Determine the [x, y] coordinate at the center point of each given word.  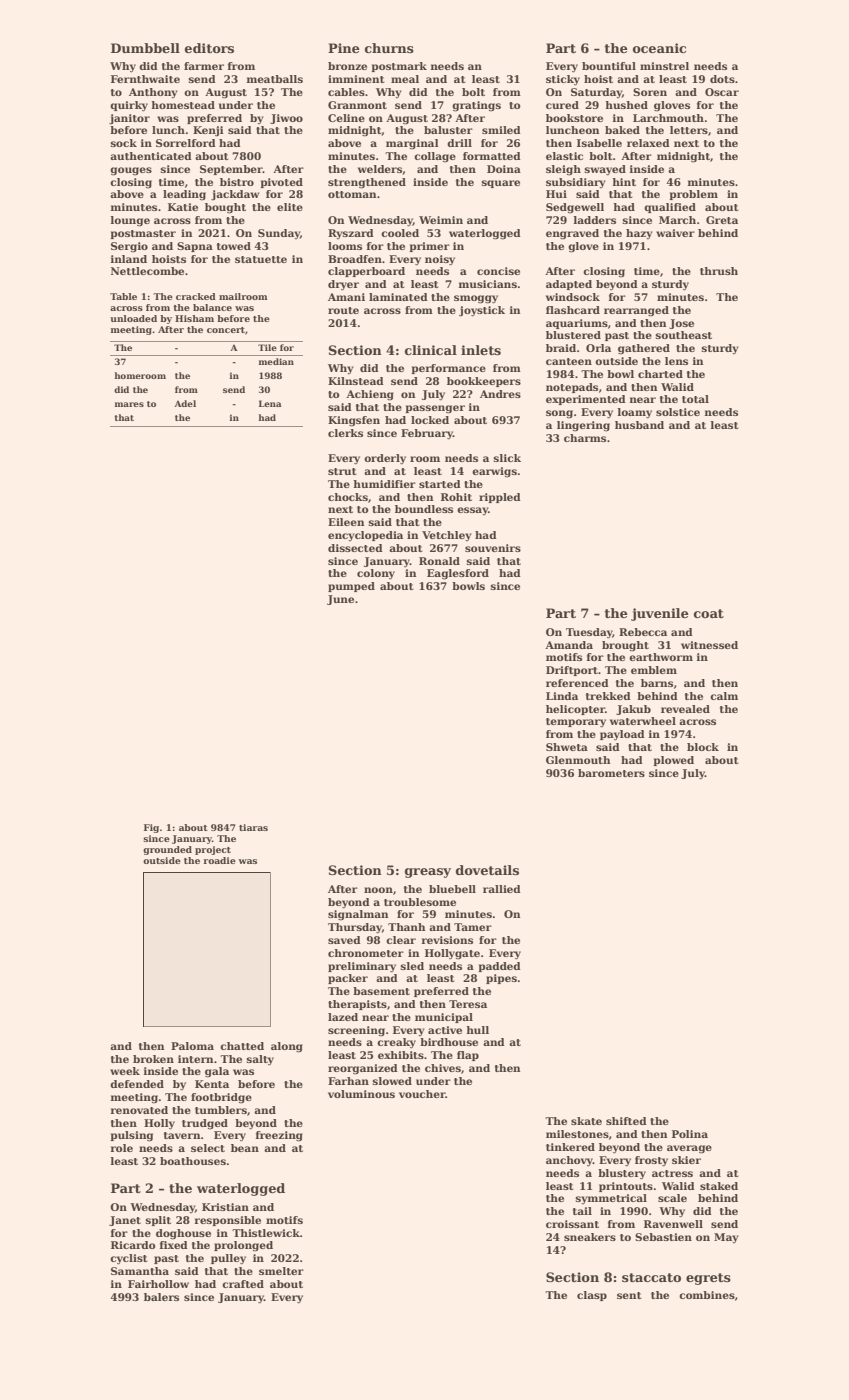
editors [209, 48]
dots [722, 79]
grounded [167, 850]
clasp [592, 1296]
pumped [351, 587]
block [703, 747]
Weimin [441, 220]
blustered [573, 335]
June [340, 600]
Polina [690, 1134]
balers [161, 1297]
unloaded [133, 318]
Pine [344, 48]
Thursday [355, 928]
